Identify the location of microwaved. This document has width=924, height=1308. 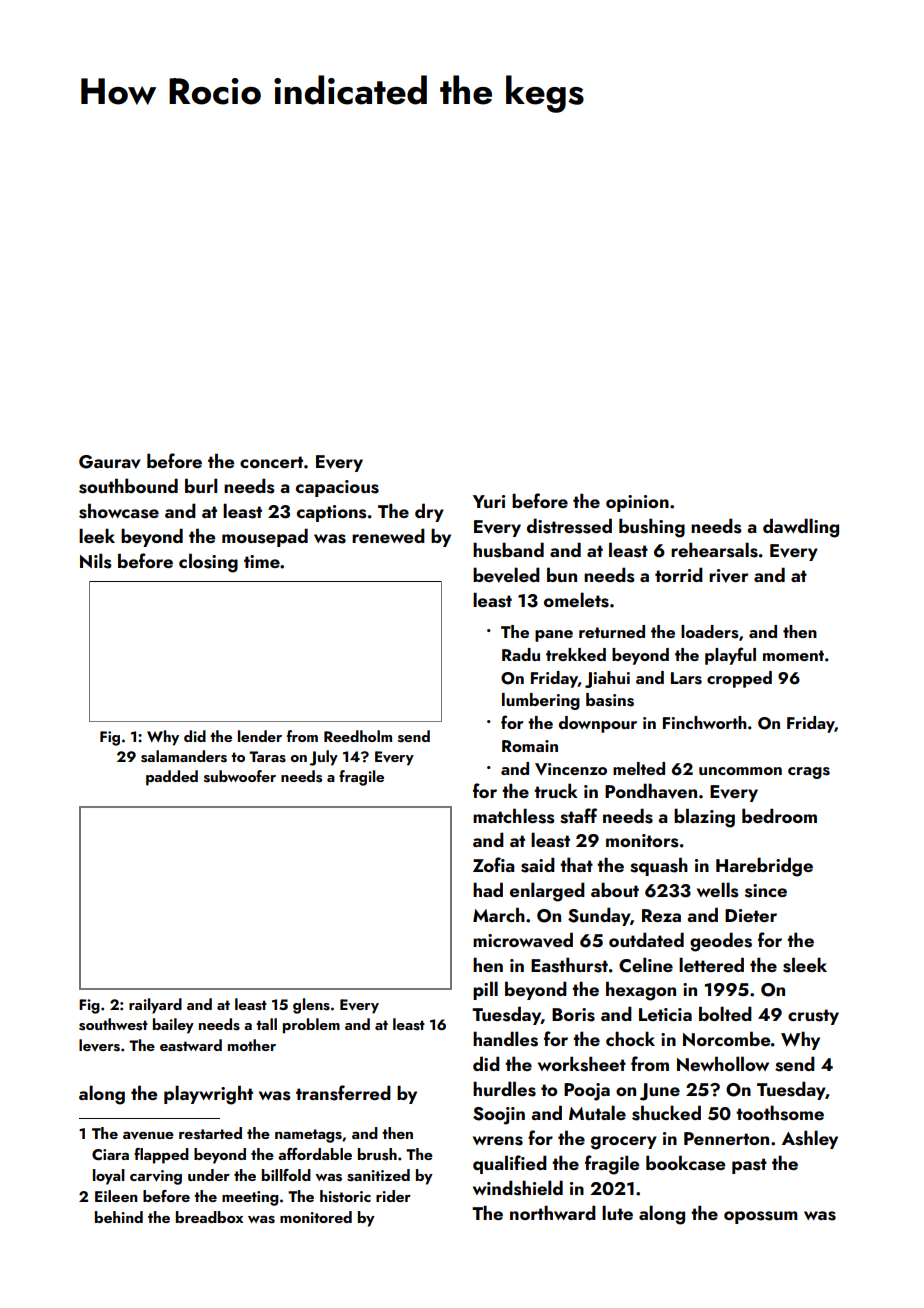
(523, 940).
